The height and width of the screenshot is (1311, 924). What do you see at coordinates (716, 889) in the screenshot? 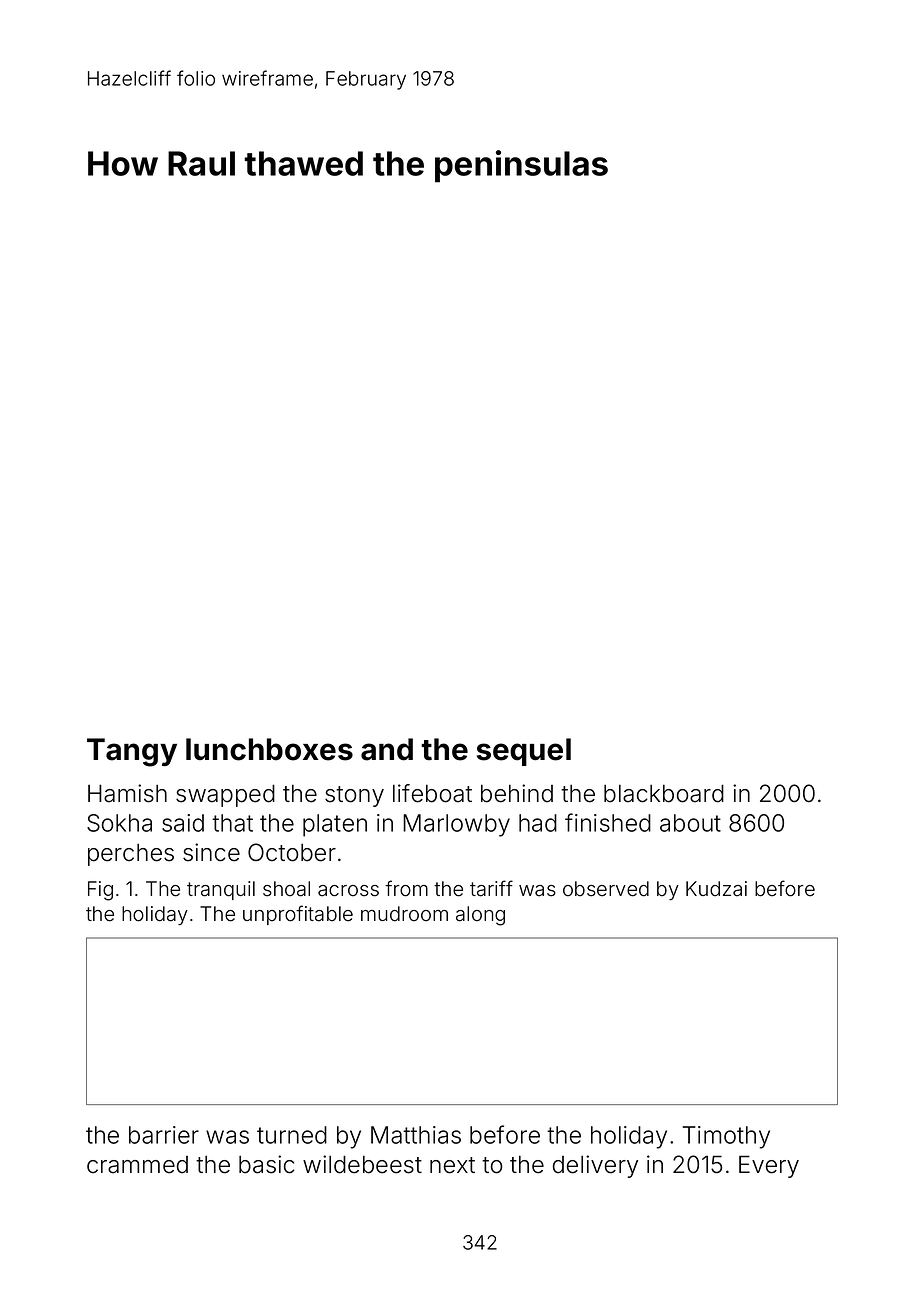
I see `Kudzai` at bounding box center [716, 889].
